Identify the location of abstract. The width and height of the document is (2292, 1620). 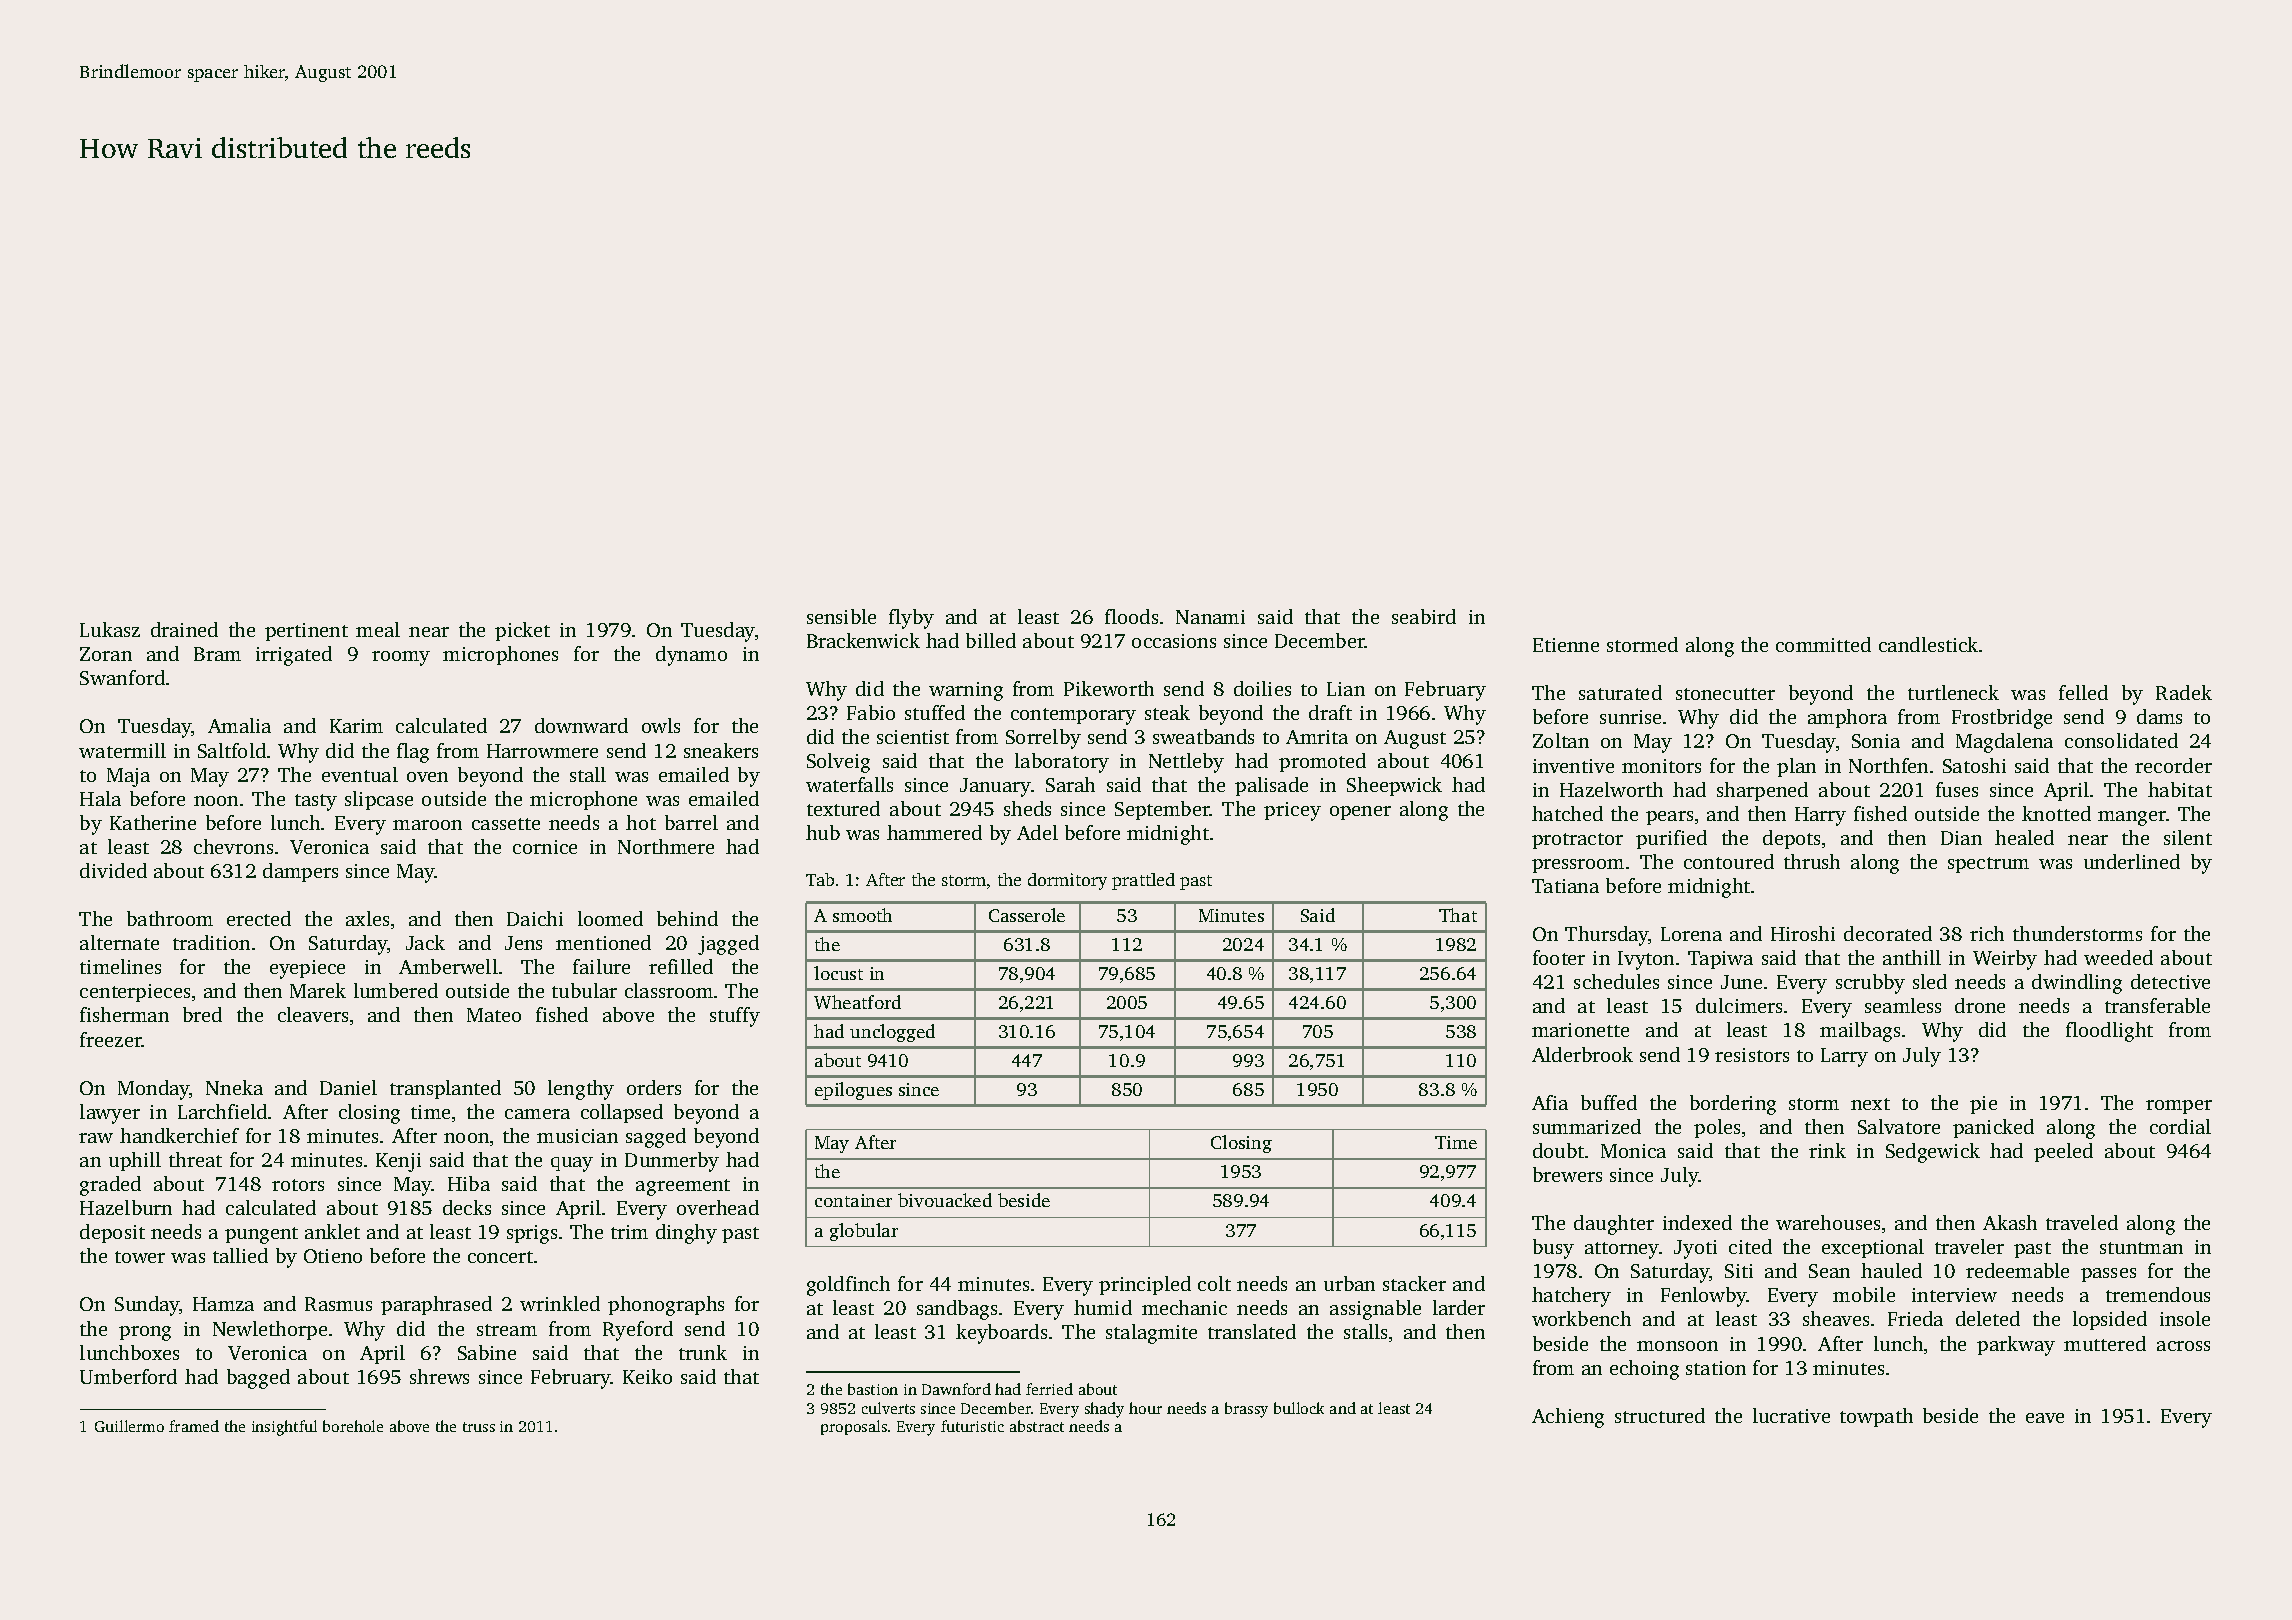
(1037, 1426).
